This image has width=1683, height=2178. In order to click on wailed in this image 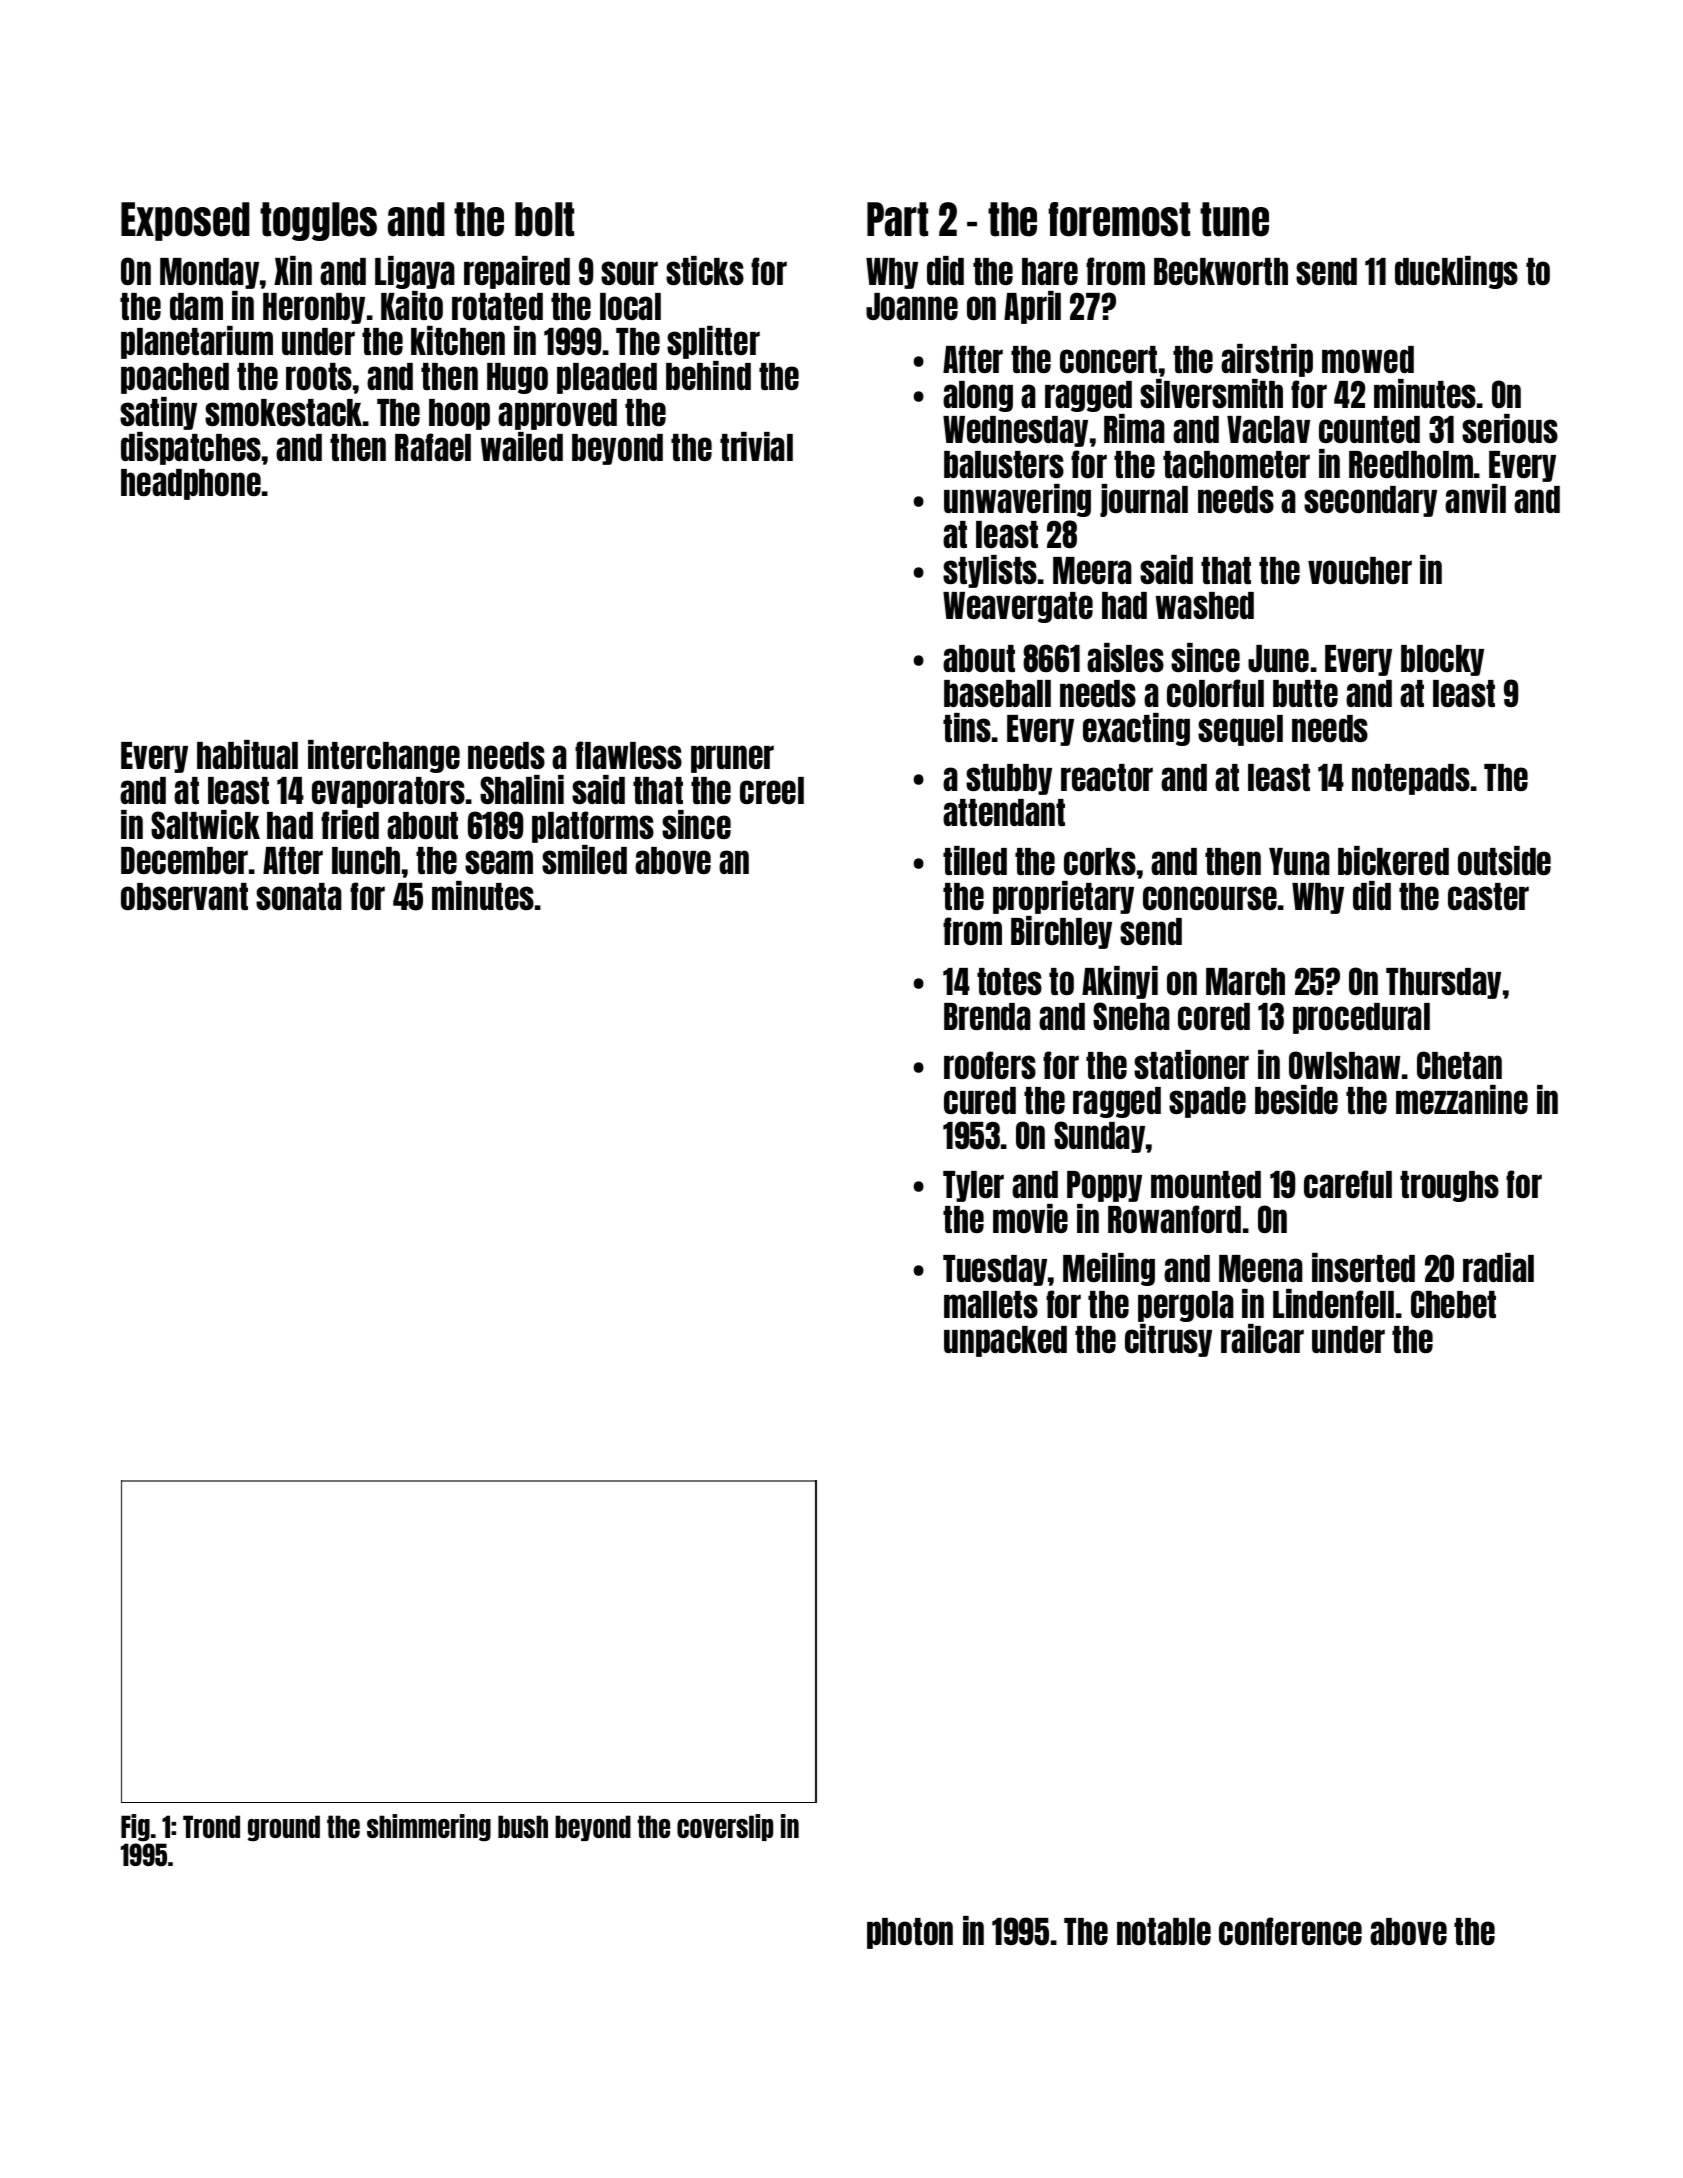, I will do `click(522, 446)`.
